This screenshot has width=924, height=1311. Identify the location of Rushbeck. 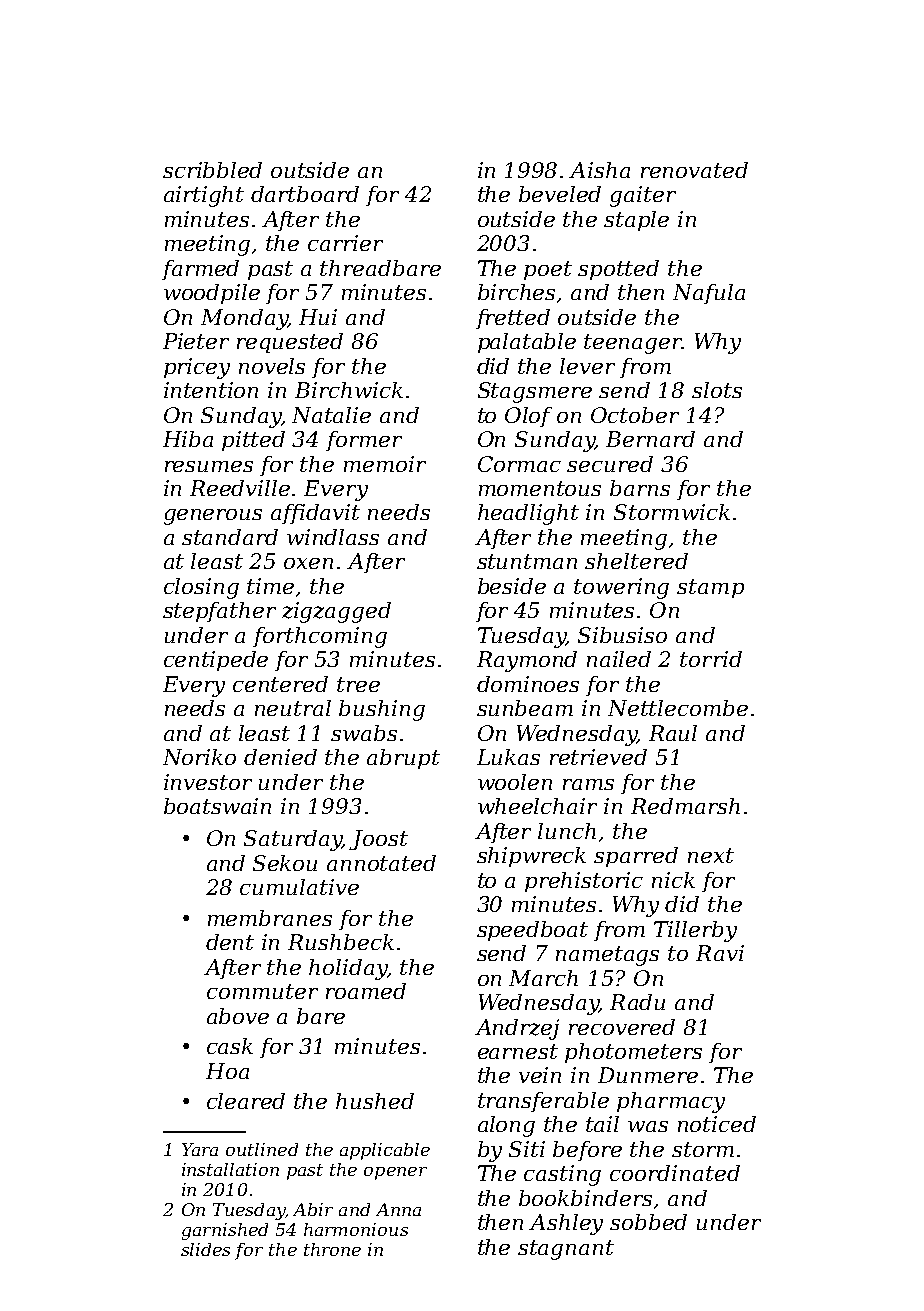
(341, 942).
